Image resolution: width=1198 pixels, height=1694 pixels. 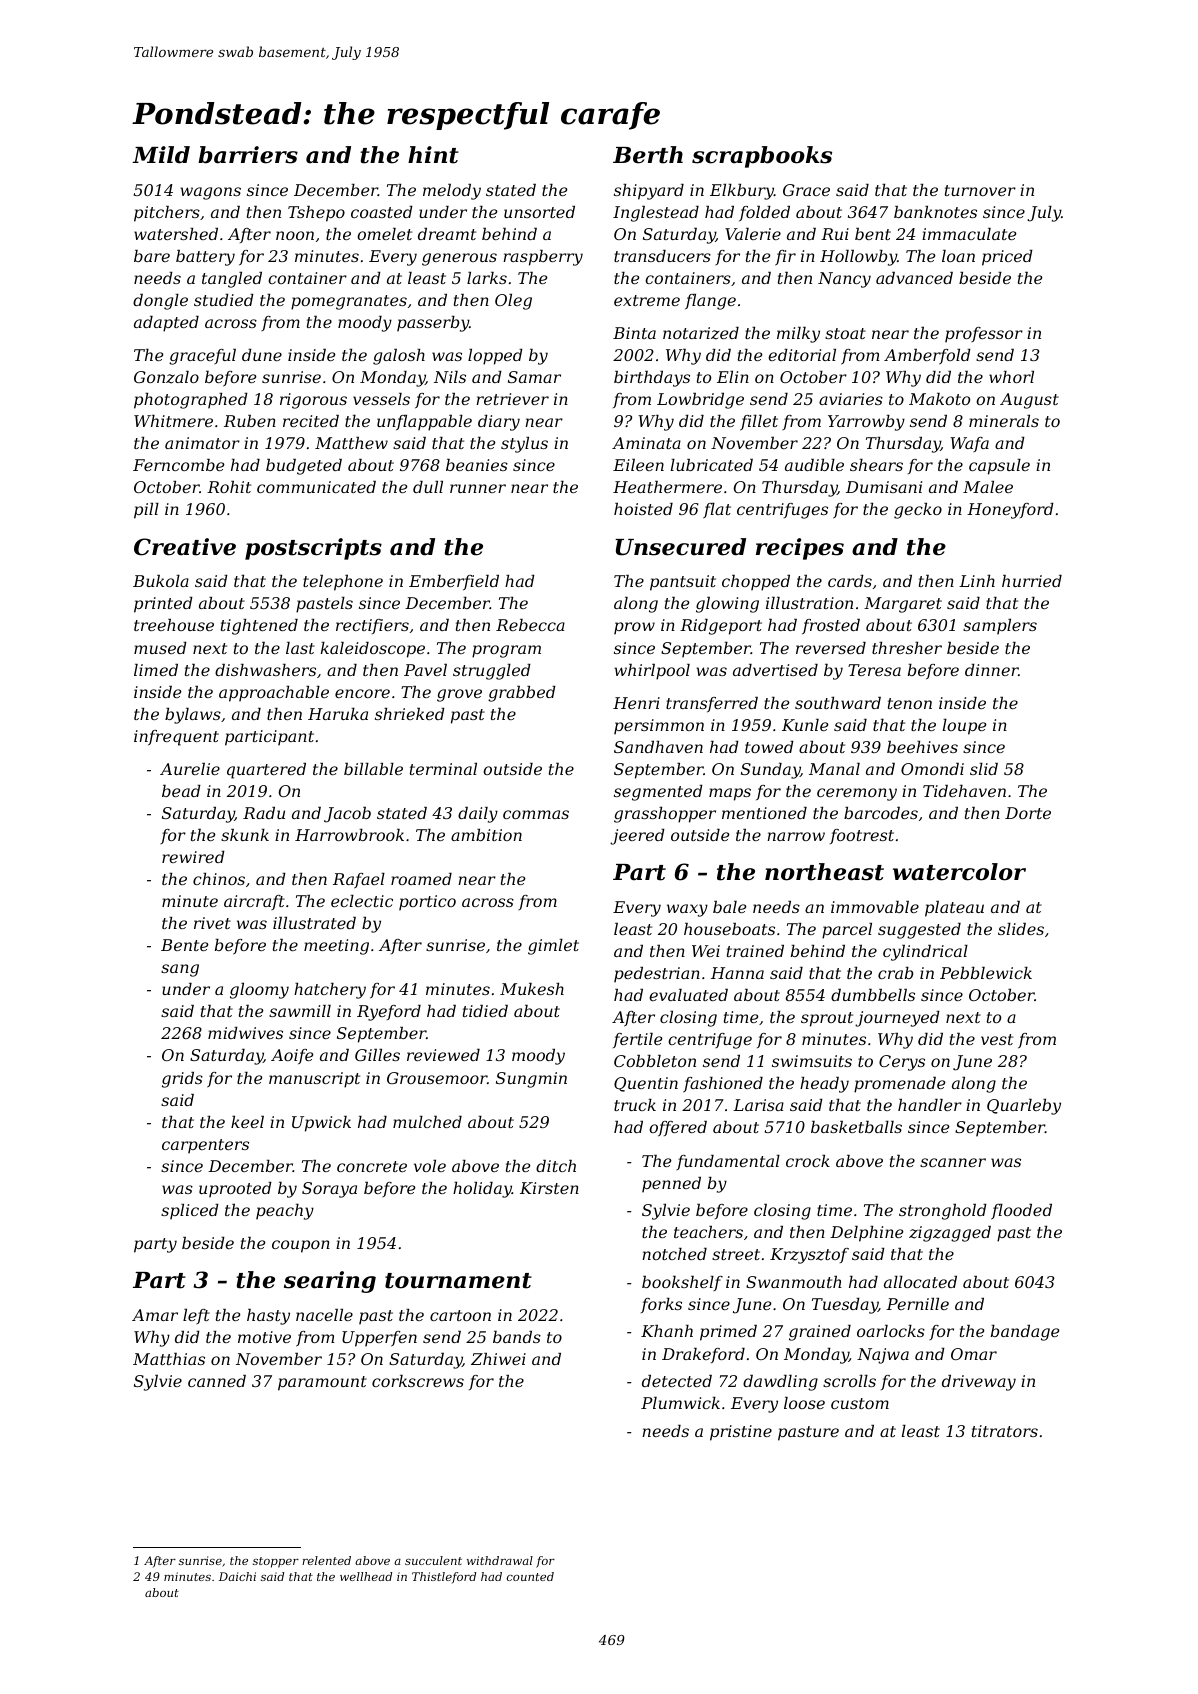 I want to click on raspberry, so click(x=543, y=258).
